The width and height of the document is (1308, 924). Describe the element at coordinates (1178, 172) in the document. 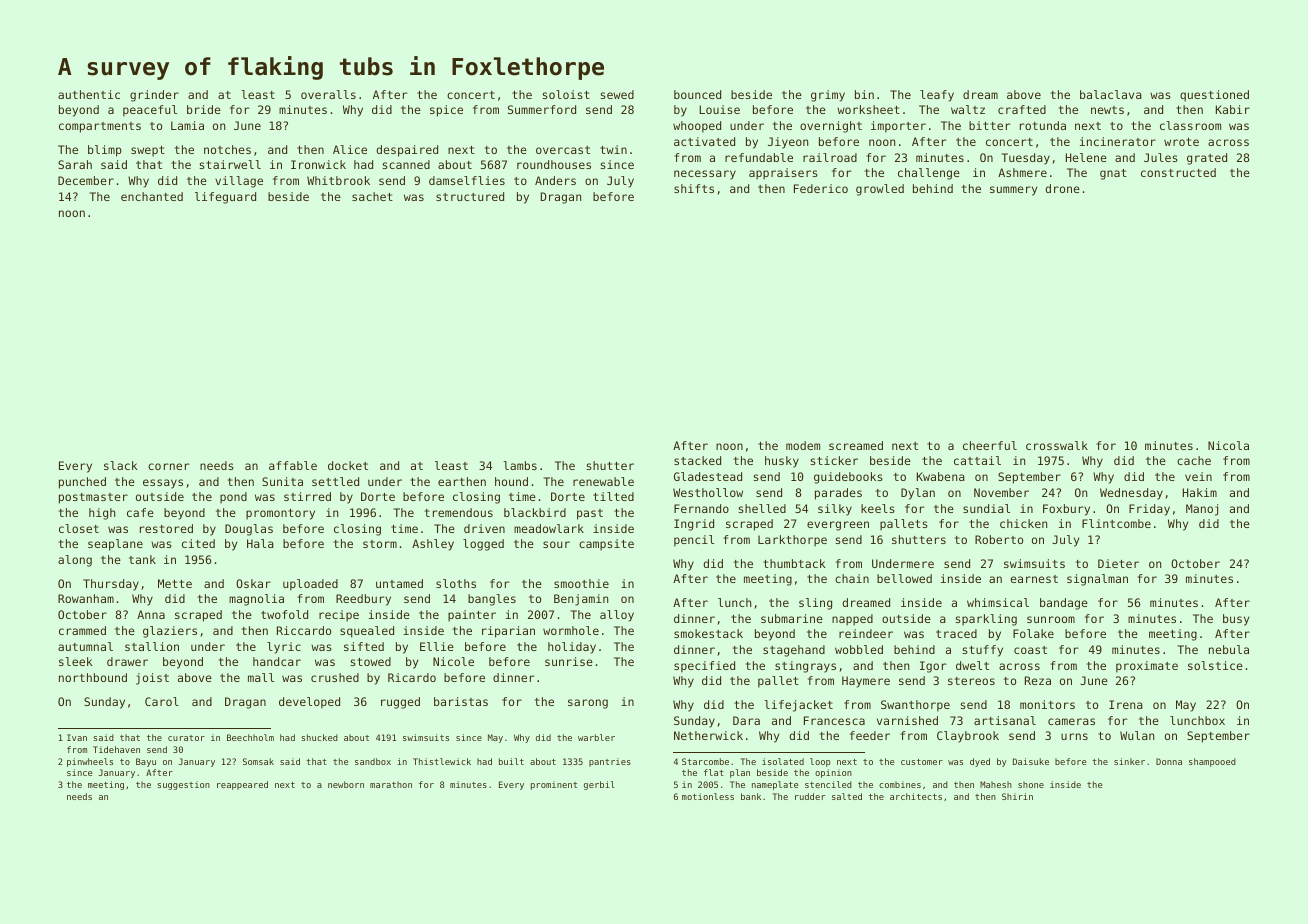

I see `constructed` at that location.
